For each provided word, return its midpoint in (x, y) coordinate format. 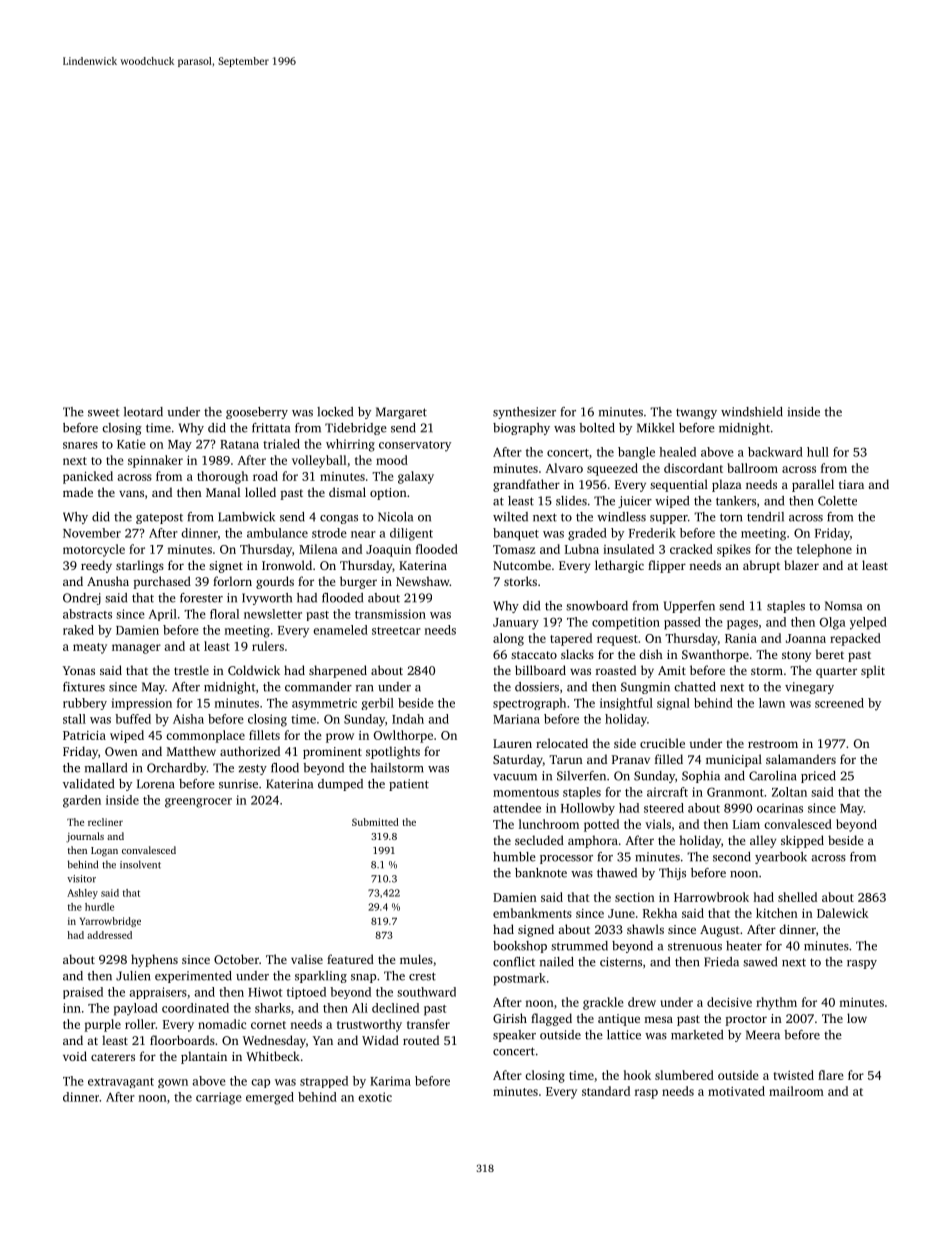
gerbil (377, 704)
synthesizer (524, 413)
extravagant (121, 1083)
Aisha (188, 719)
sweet (104, 412)
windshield (752, 412)
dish (651, 654)
